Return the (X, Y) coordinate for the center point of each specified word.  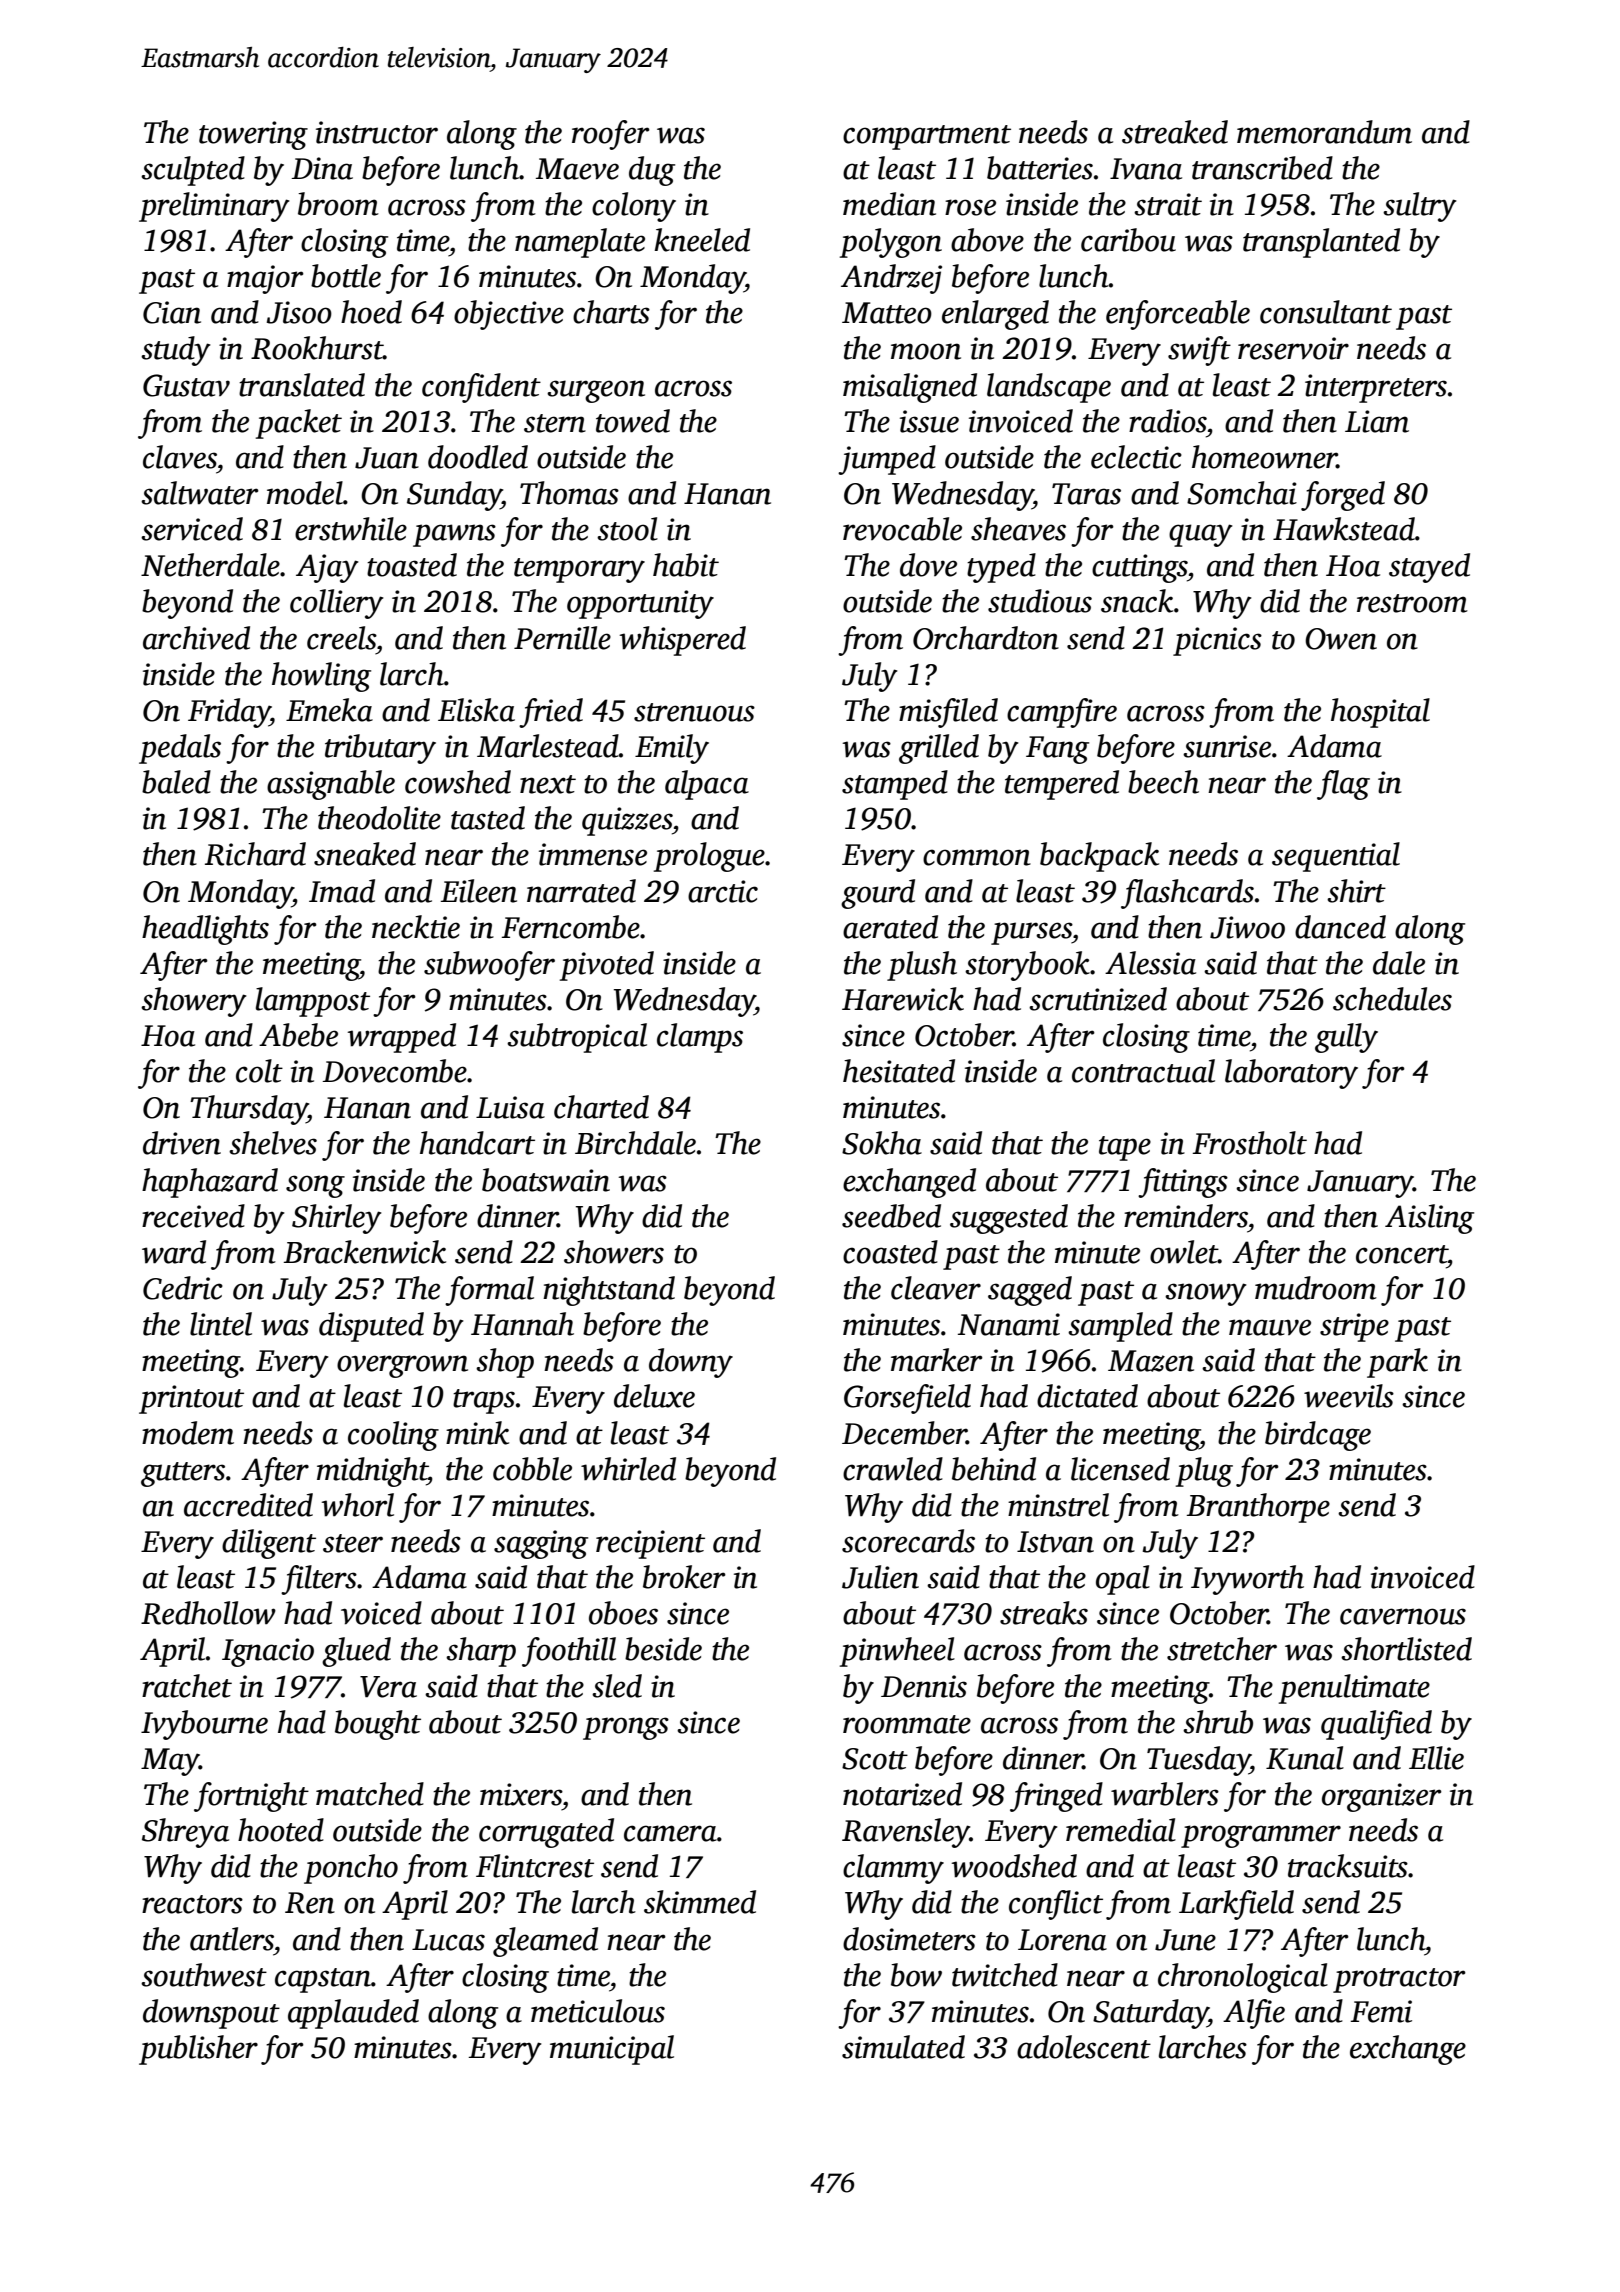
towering (253, 135)
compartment (927, 137)
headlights (205, 930)
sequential (1336, 857)
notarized (902, 1794)
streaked (1175, 132)
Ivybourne (204, 1725)
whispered (682, 641)
